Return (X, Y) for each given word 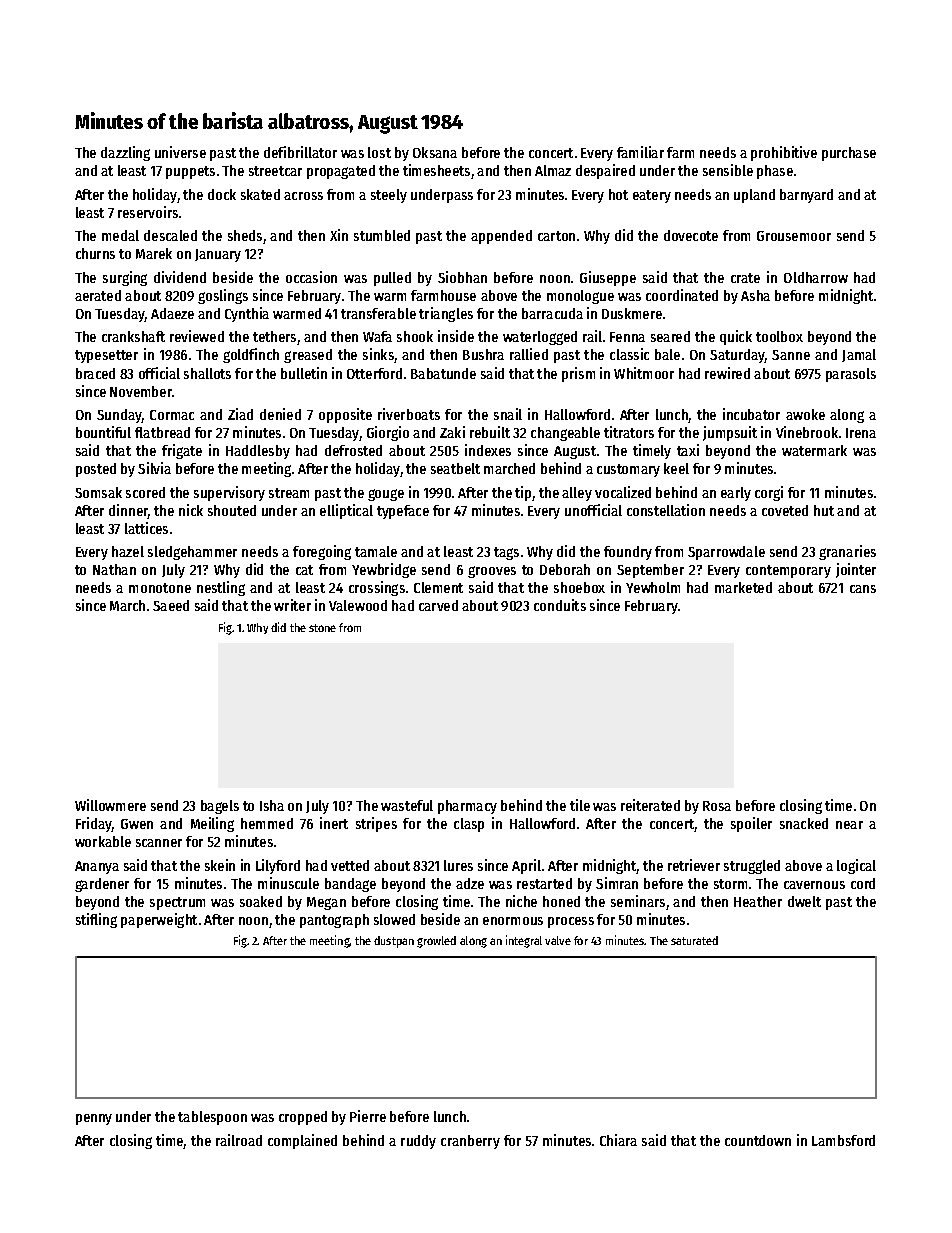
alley (577, 494)
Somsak (98, 492)
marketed (743, 587)
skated (260, 194)
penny (94, 1119)
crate (745, 278)
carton (556, 236)
